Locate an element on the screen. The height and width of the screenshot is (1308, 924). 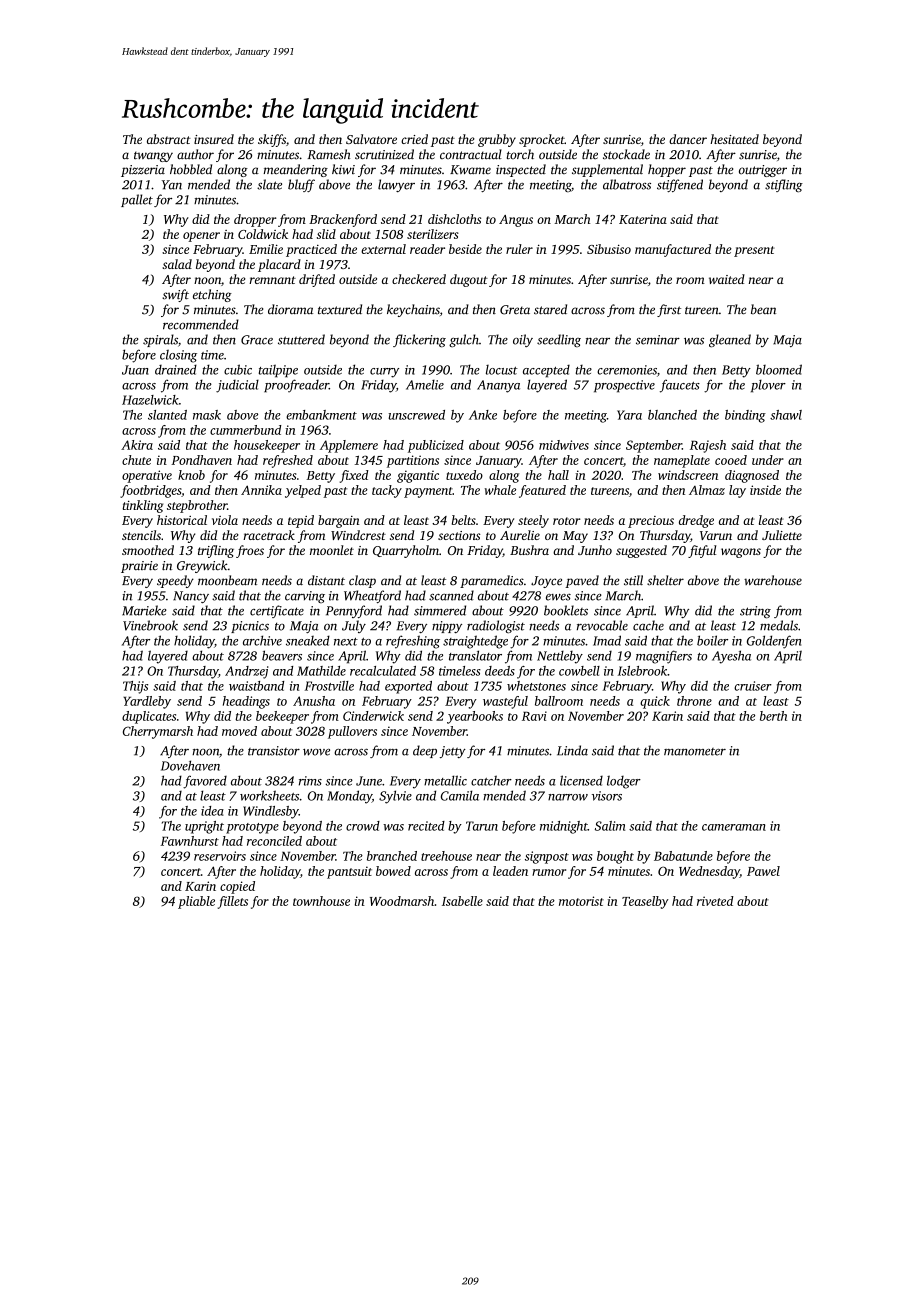
Salvatore is located at coordinates (371, 139).
